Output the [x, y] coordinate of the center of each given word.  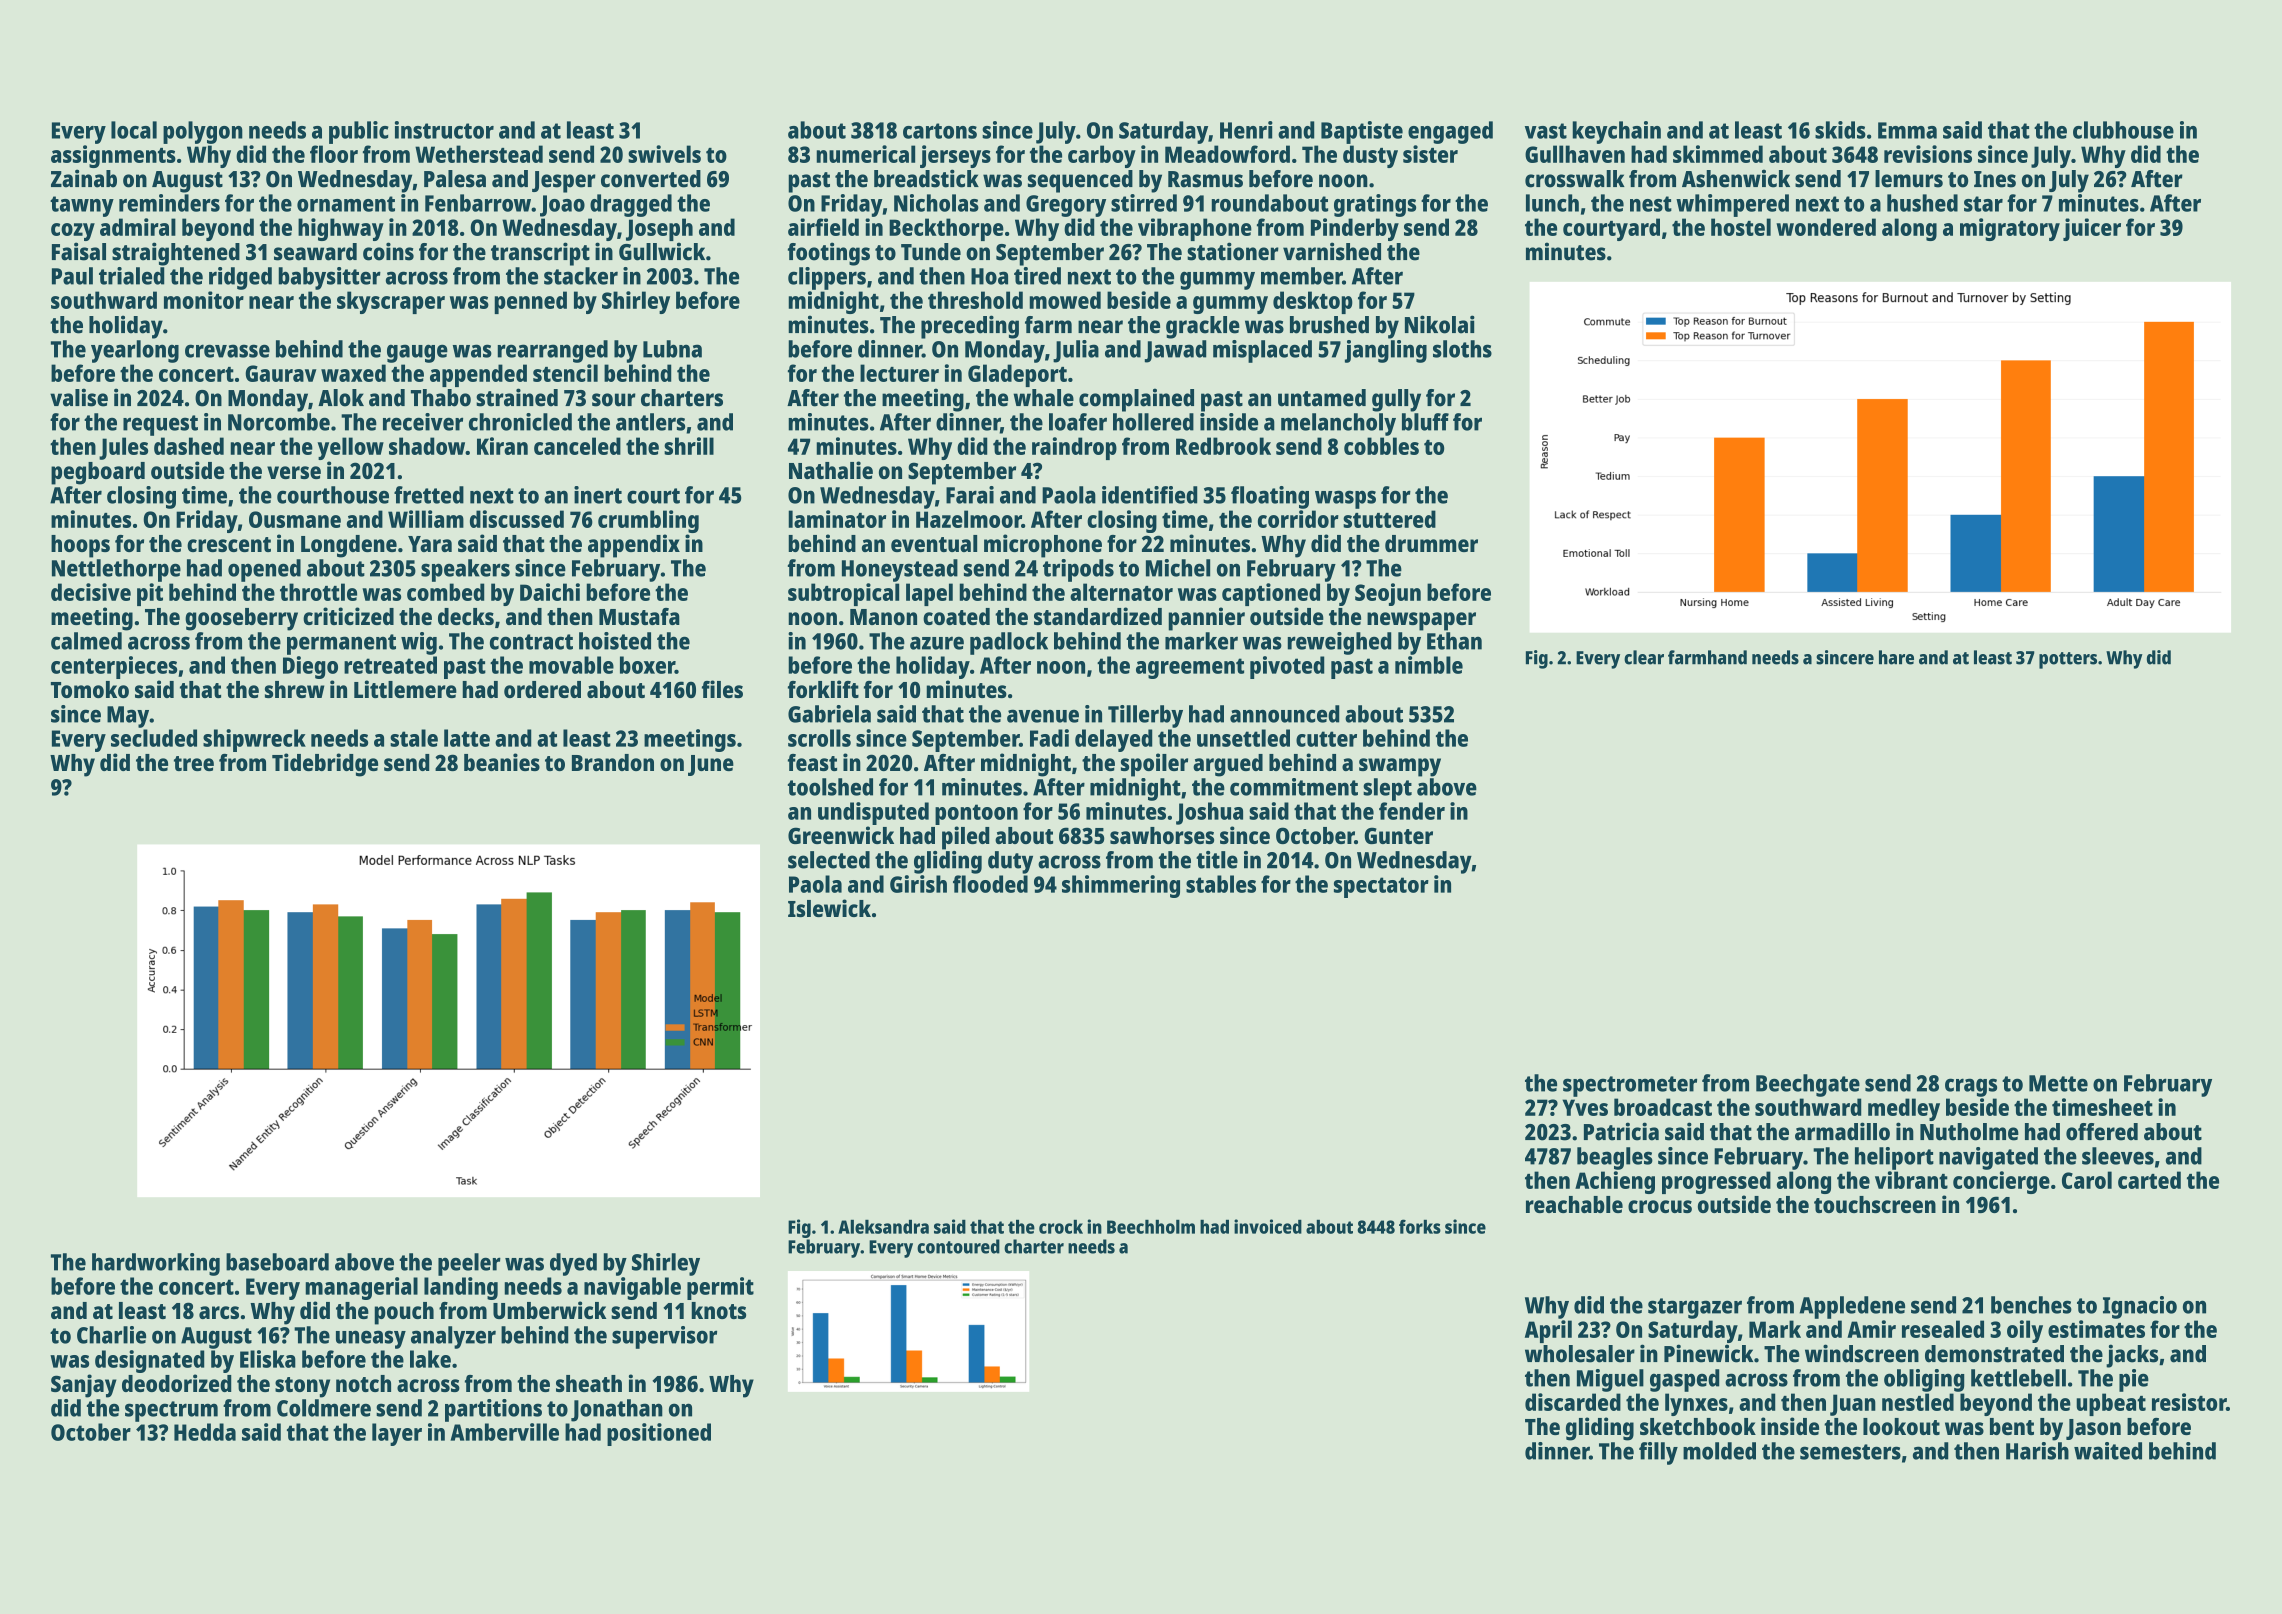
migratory [2010, 229]
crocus [1660, 1206]
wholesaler [1580, 1354]
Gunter [1398, 835]
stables [1221, 884]
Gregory [1066, 206]
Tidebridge [325, 765]
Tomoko [90, 689]
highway [341, 229]
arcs [219, 1312]
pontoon [976, 814]
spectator [1381, 887]
